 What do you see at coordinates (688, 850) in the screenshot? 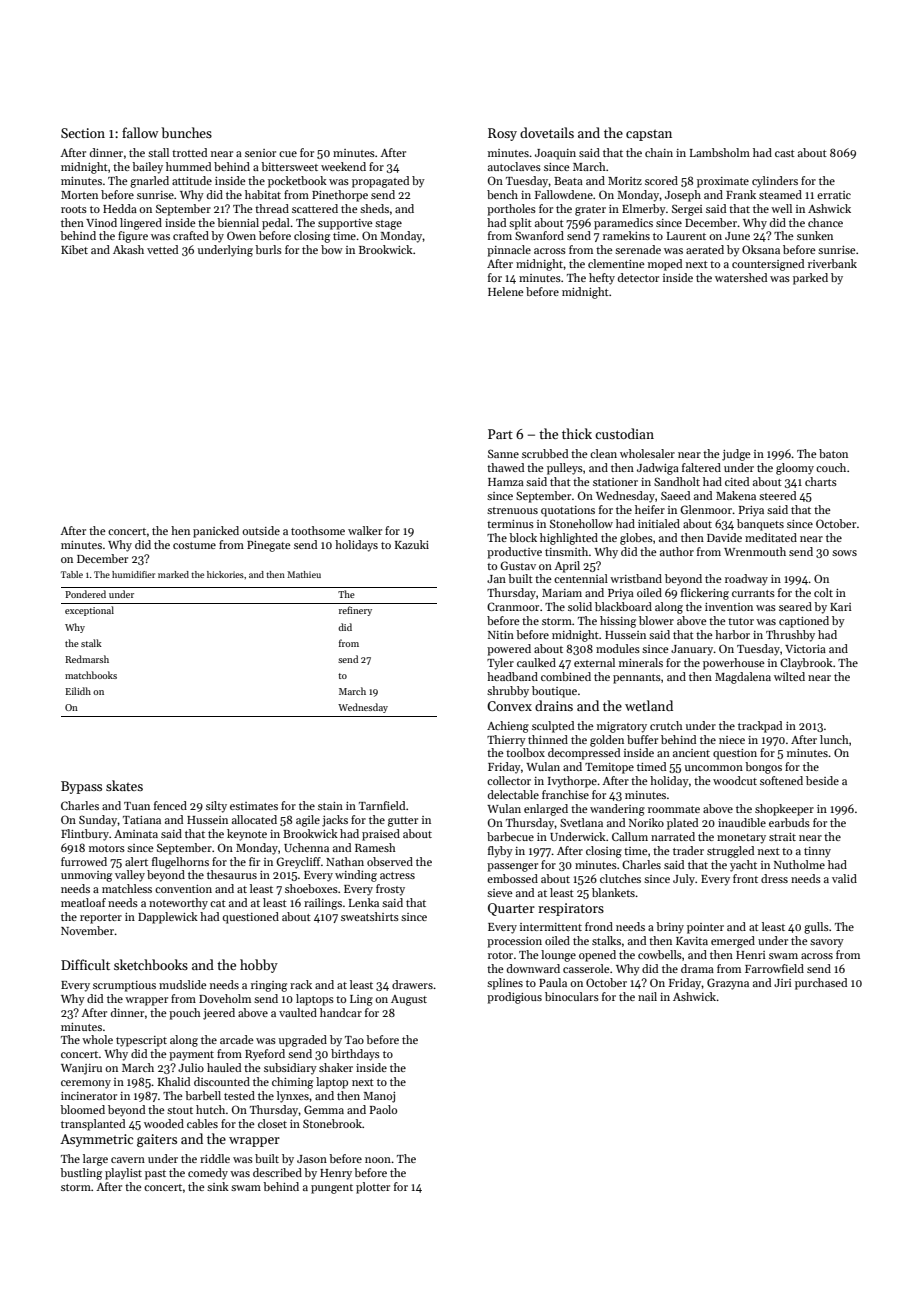
I see `trader` at bounding box center [688, 850].
